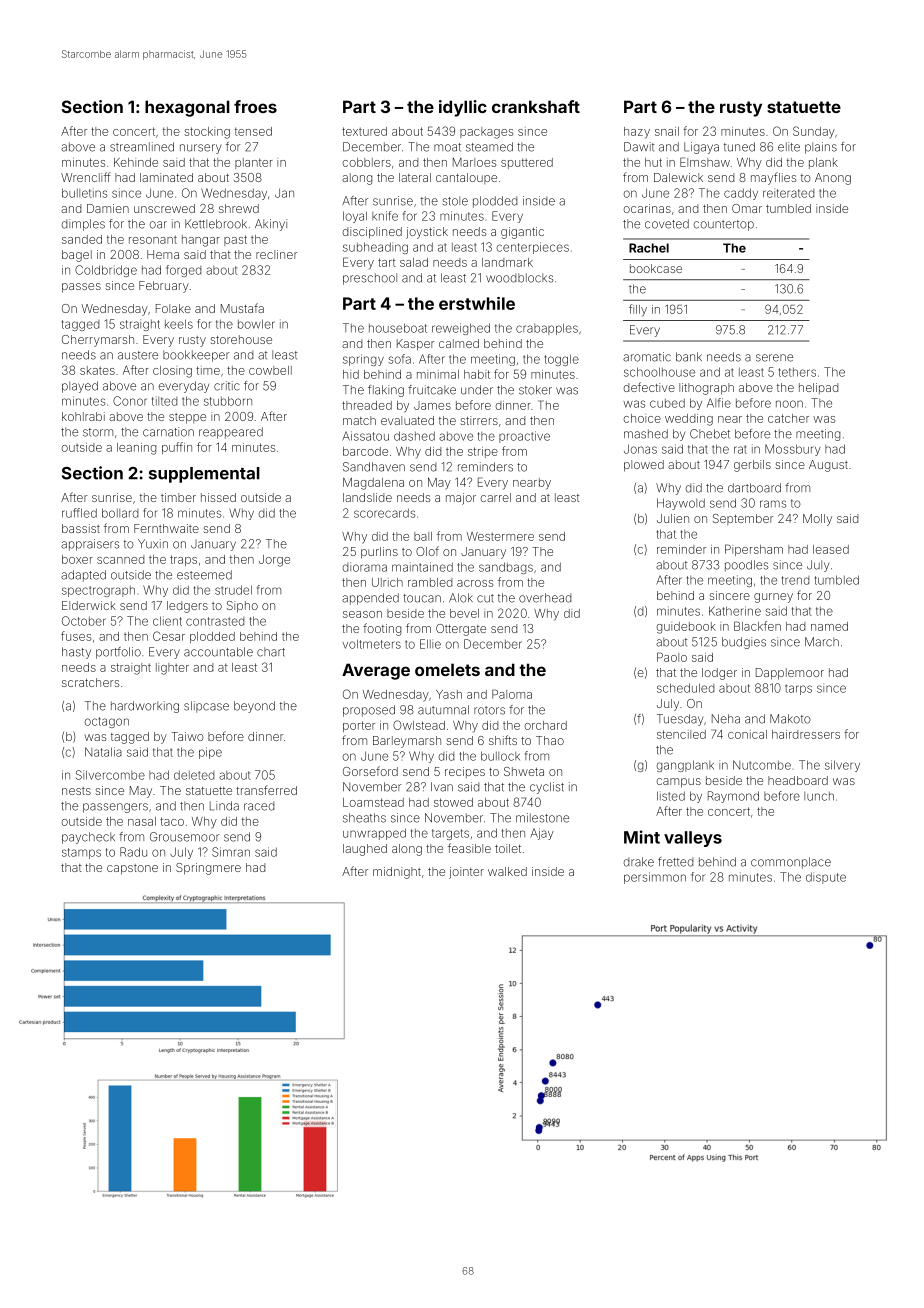 The width and height of the screenshot is (924, 1308). Describe the element at coordinates (153, 544) in the screenshot. I see `Yuxin` at that location.
